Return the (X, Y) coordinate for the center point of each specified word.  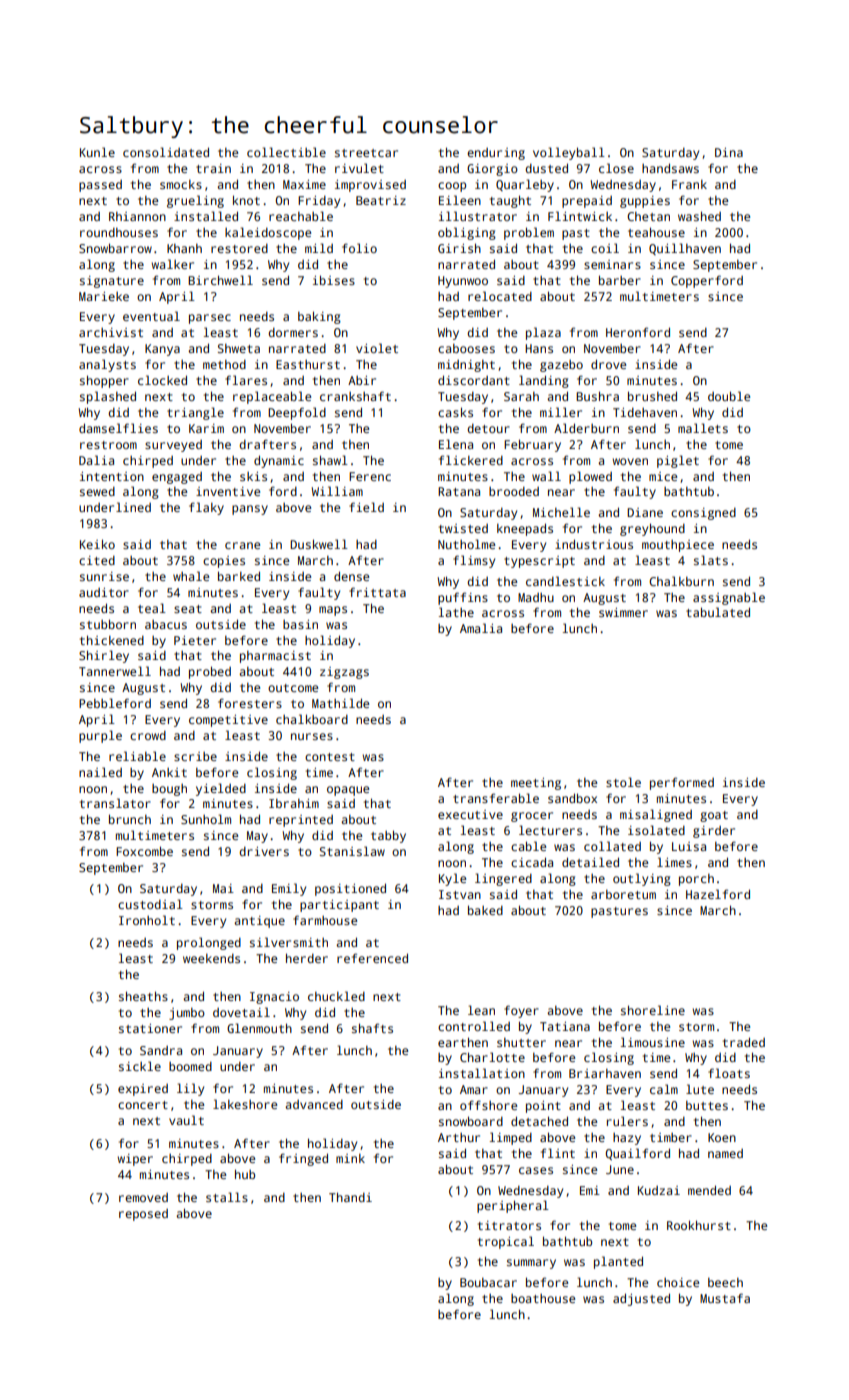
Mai (223, 888)
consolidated (166, 152)
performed (682, 783)
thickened (112, 640)
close (616, 168)
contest (330, 757)
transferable (496, 798)
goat (714, 816)
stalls (227, 1197)
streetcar (366, 153)
